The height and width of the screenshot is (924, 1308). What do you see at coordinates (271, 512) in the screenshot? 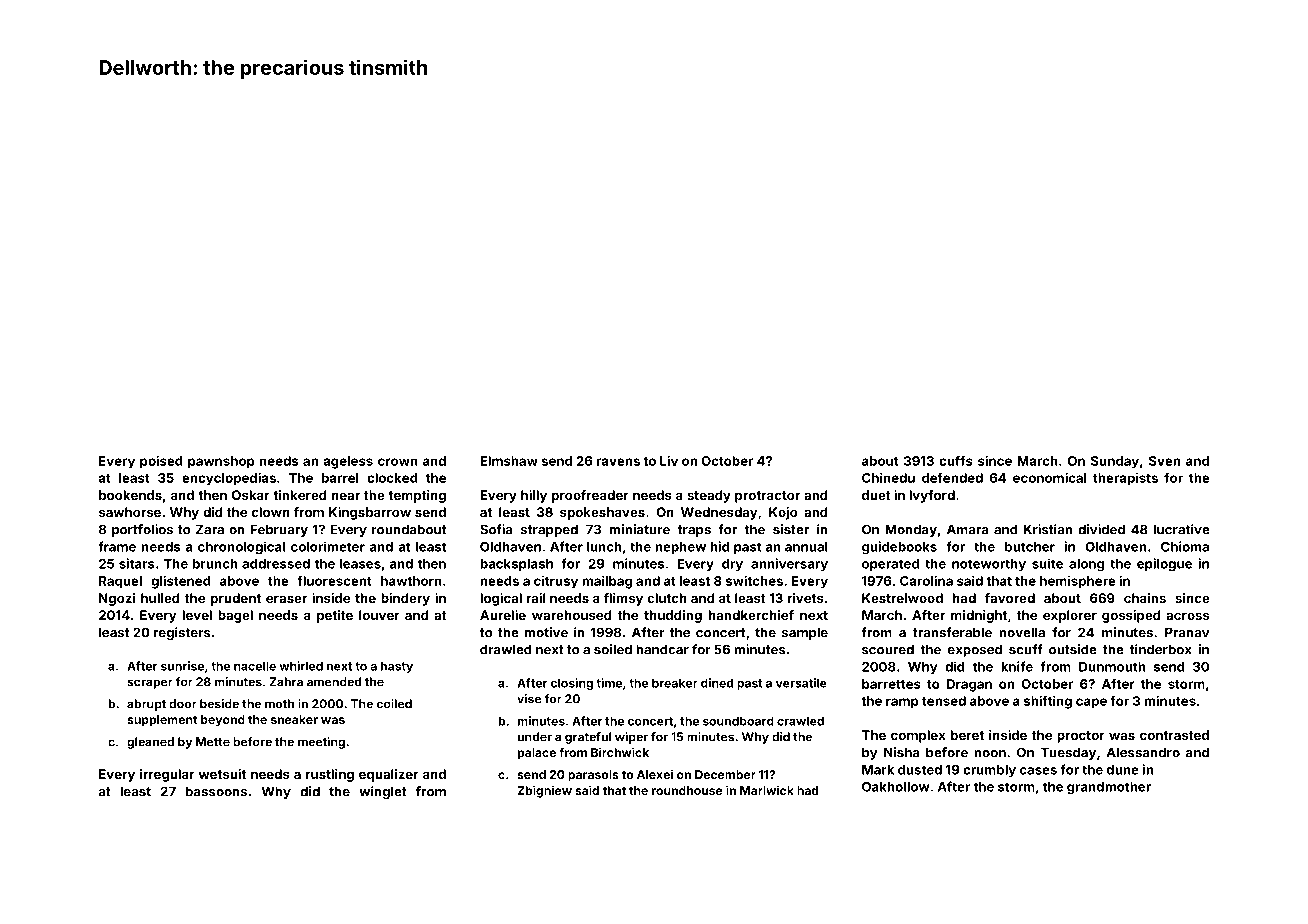
I see `clown` at bounding box center [271, 512].
